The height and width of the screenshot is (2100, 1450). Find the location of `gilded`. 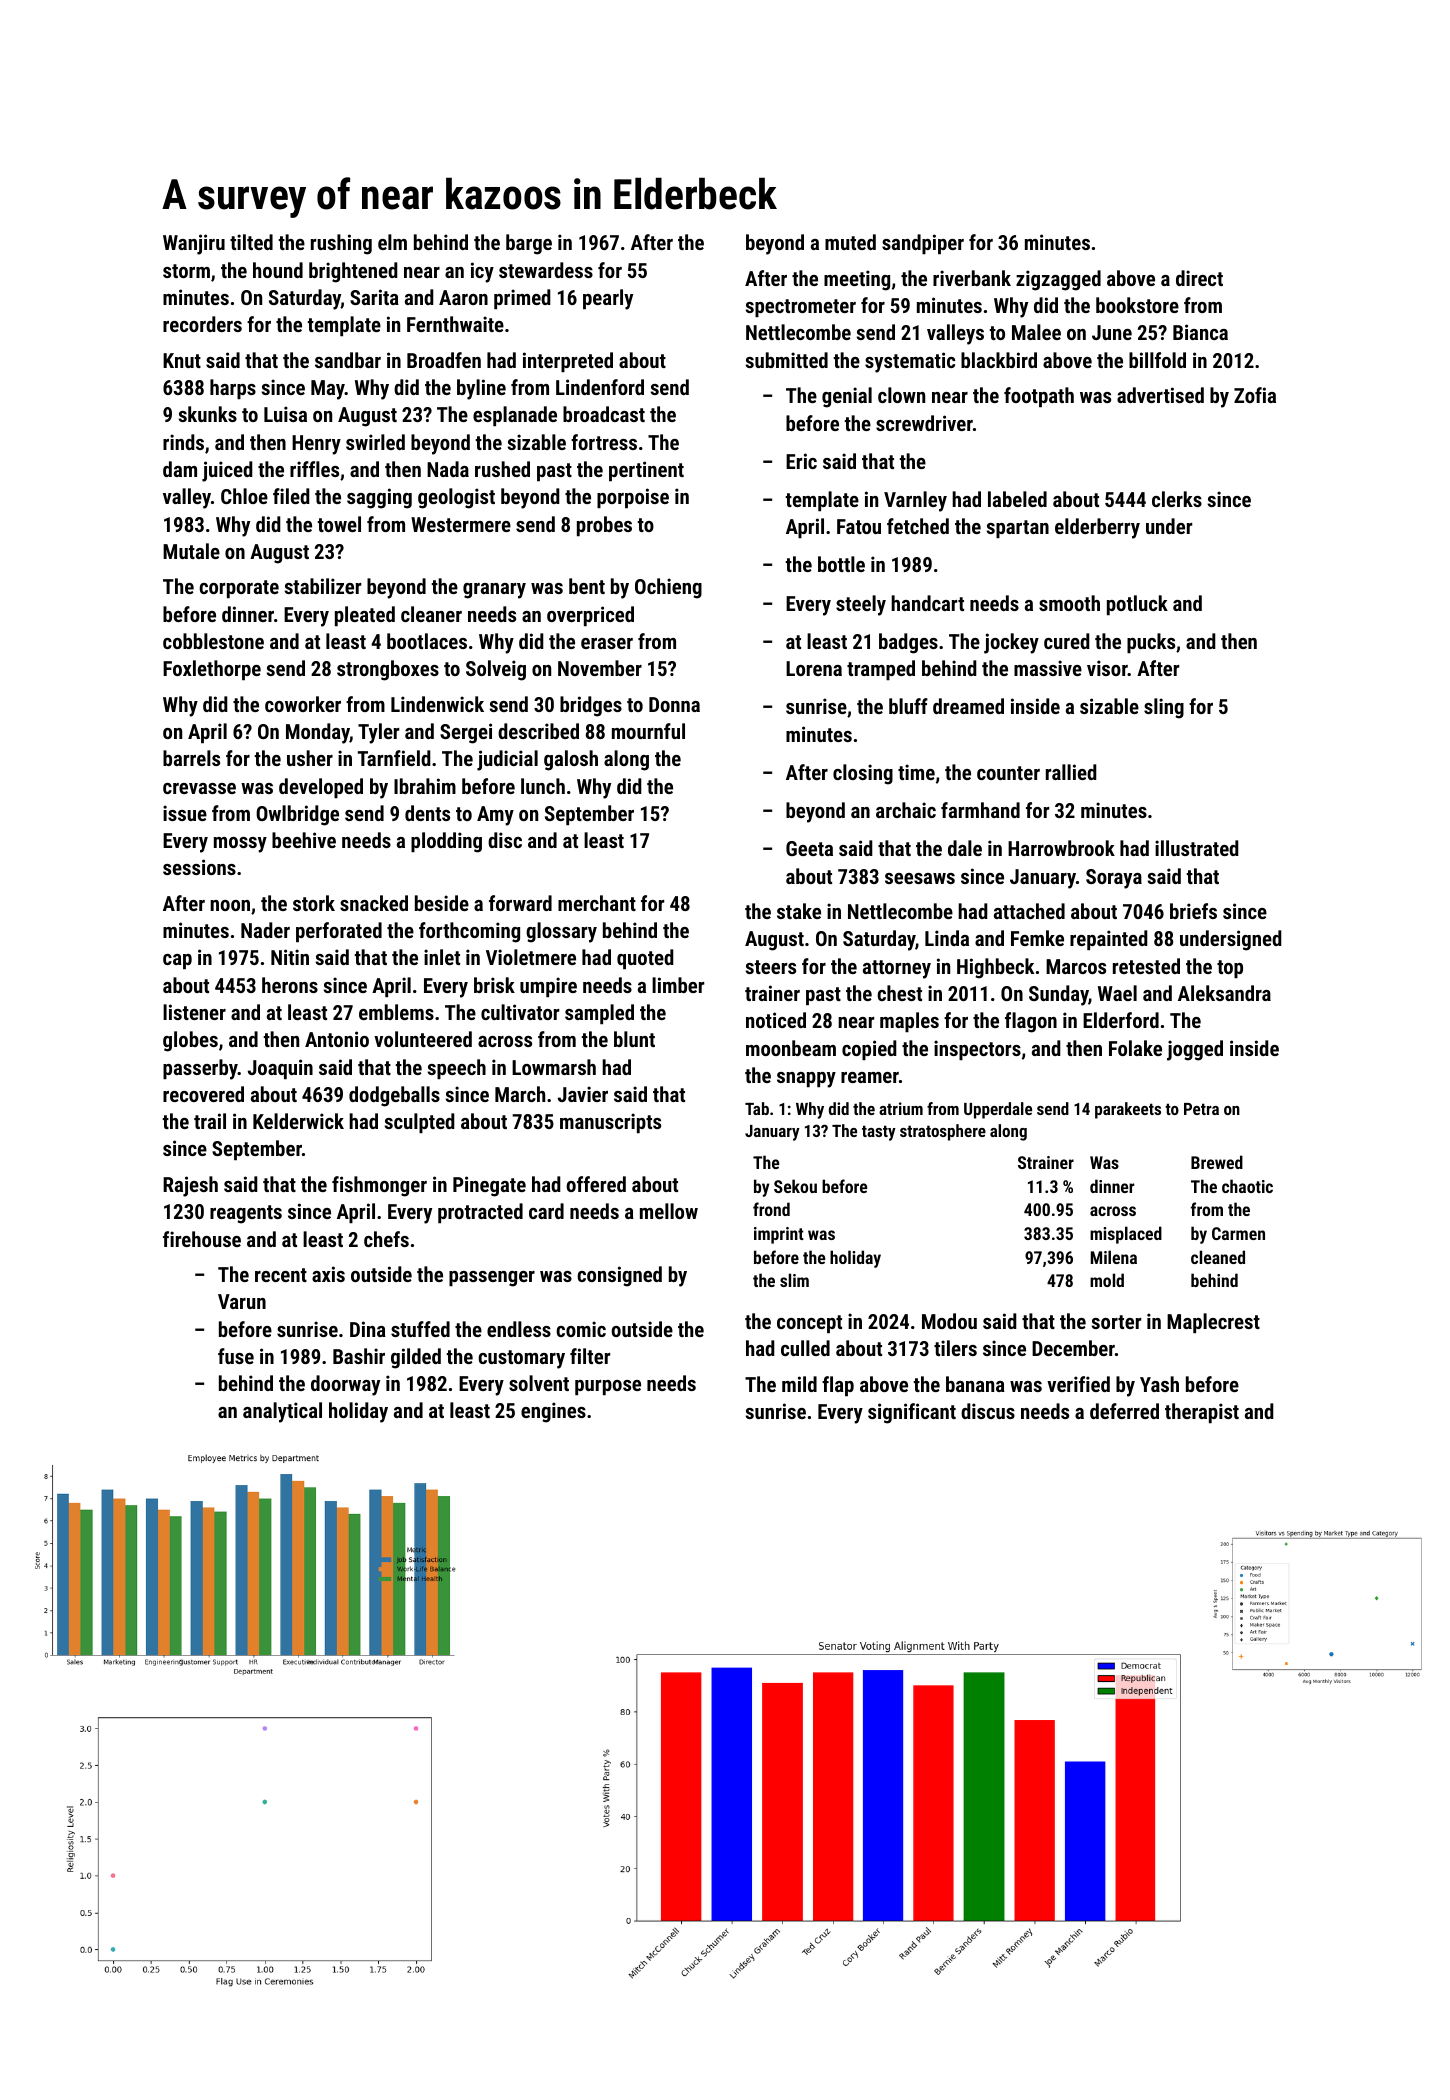

gilded is located at coordinates (416, 1358).
